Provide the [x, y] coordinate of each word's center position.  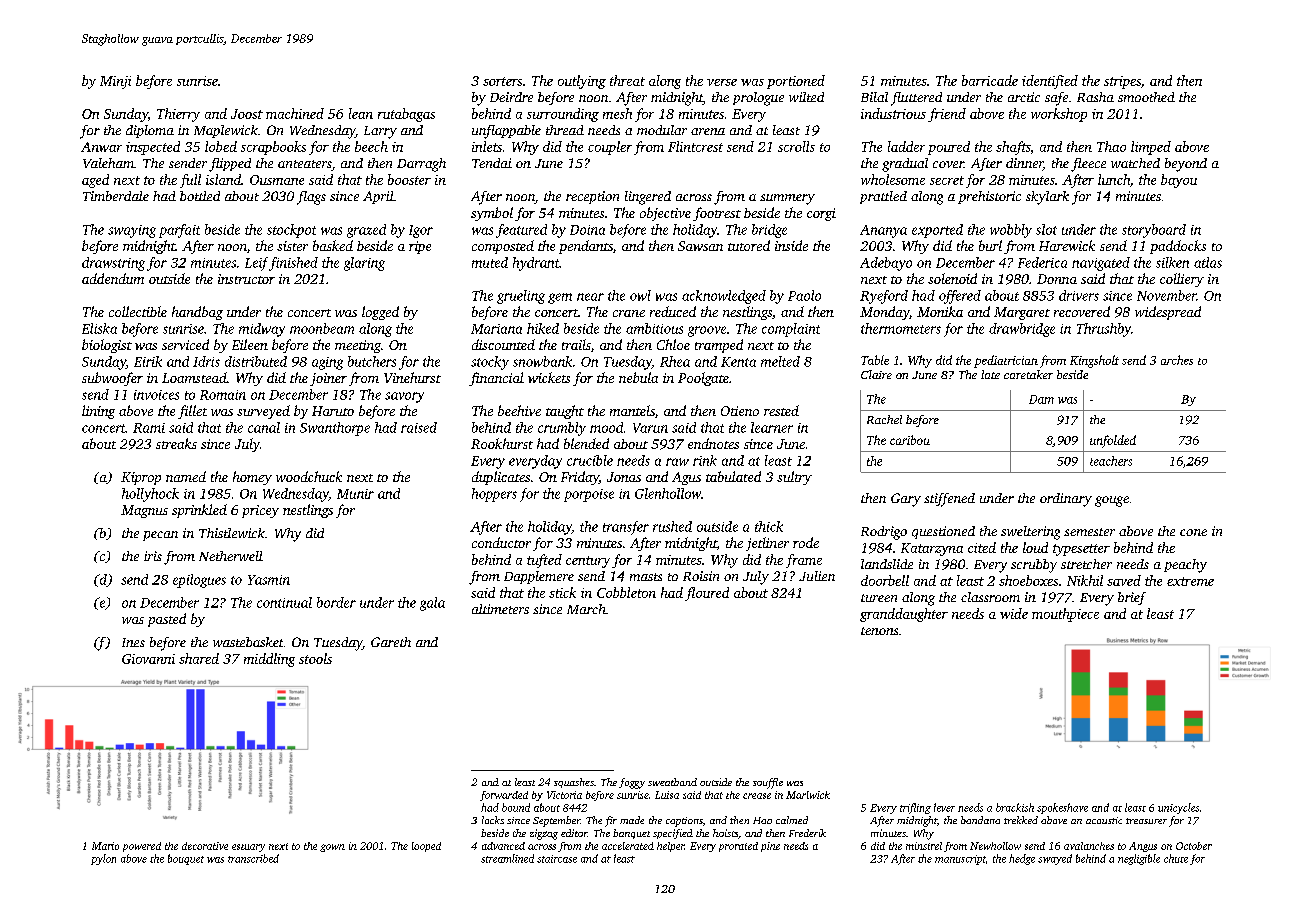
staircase [557, 859]
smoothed [1146, 97]
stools [315, 658]
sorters [502, 81]
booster [409, 179]
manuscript [960, 860]
